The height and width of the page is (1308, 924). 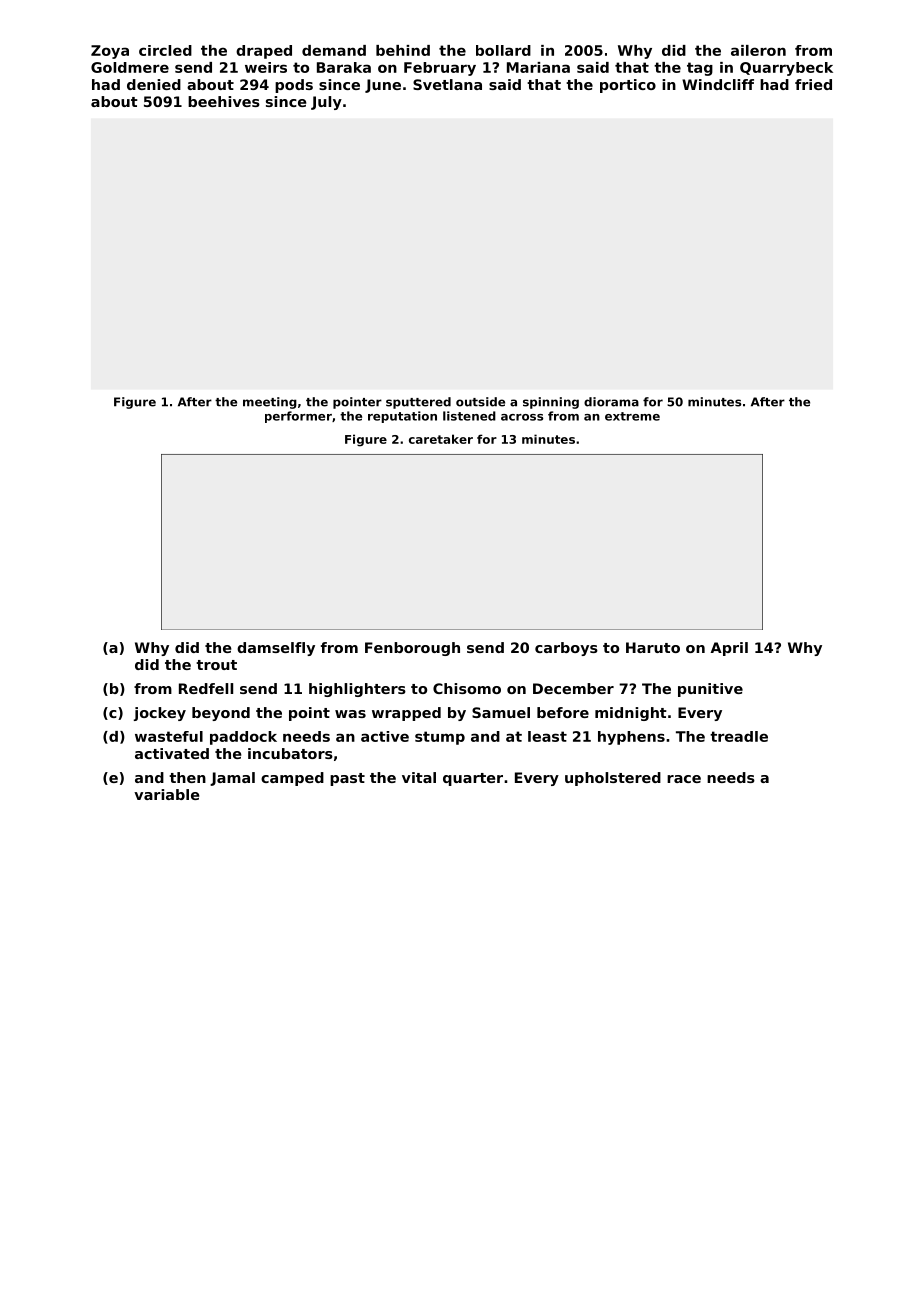 What do you see at coordinates (566, 649) in the page?
I see `carboys` at bounding box center [566, 649].
